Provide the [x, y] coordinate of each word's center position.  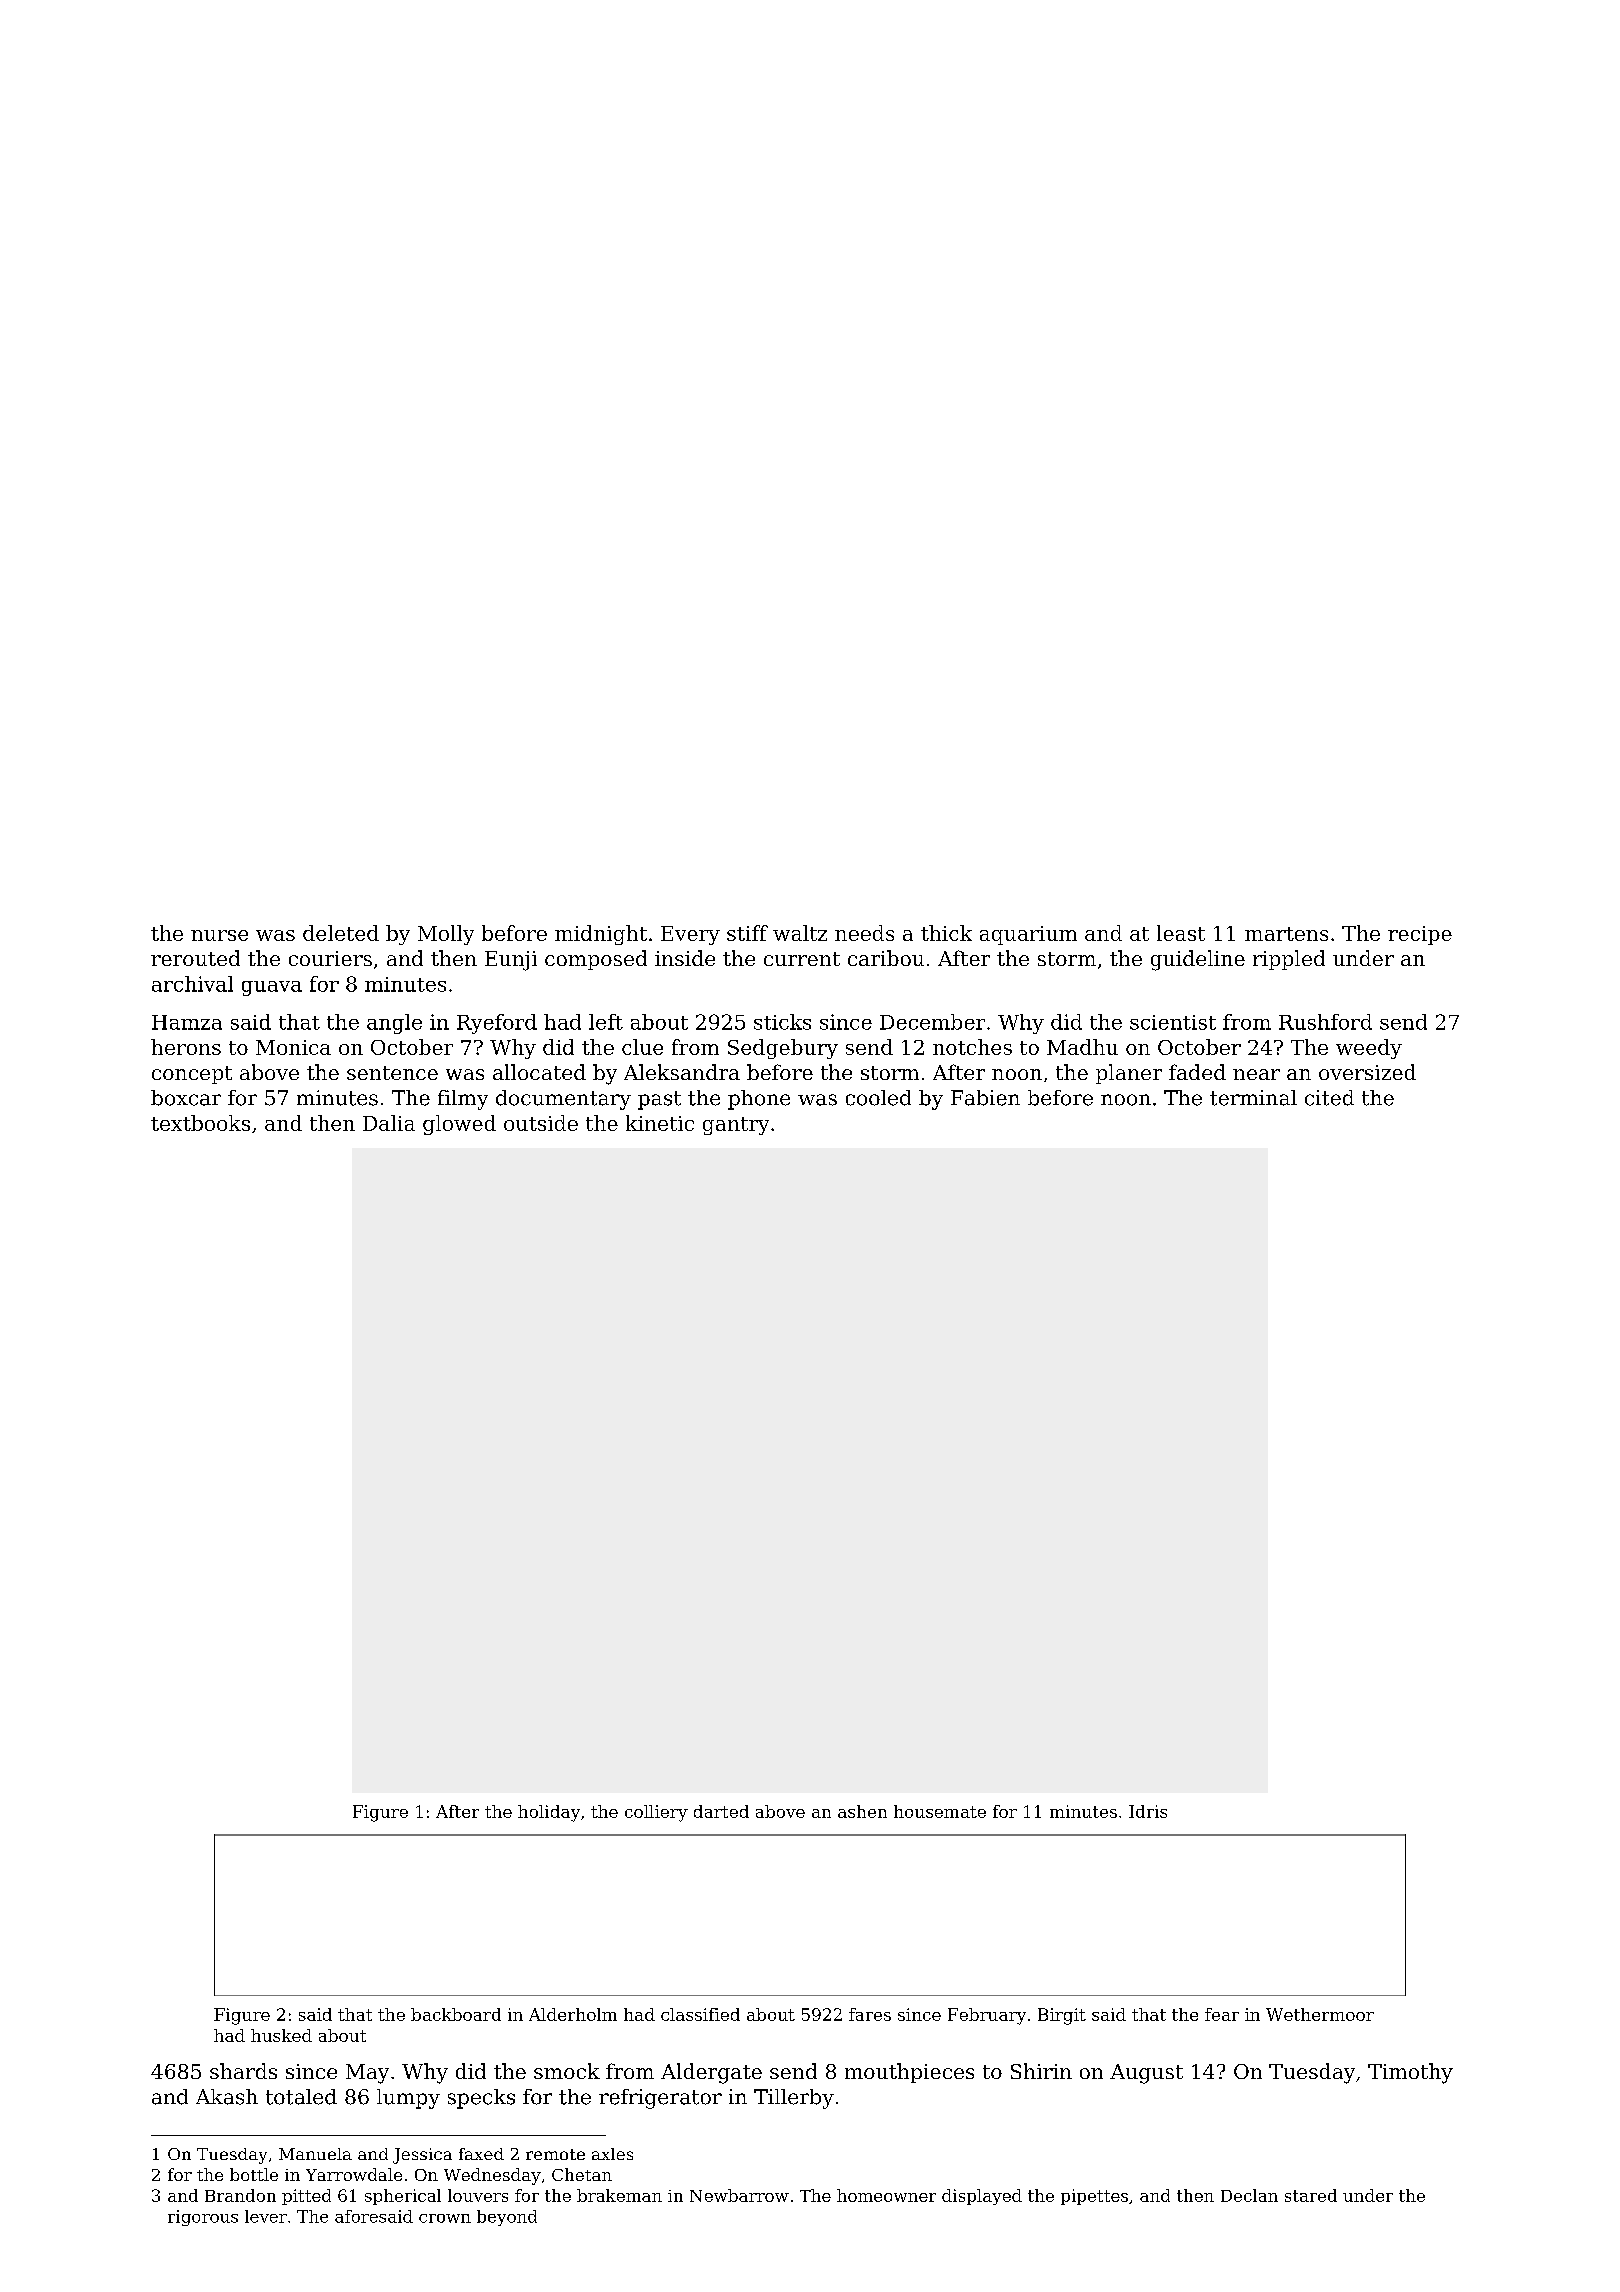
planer [1129, 1074]
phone [759, 1100]
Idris [1148, 1811]
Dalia [389, 1123]
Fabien [985, 1098]
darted [721, 1811]
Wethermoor [1320, 2014]
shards [243, 2071]
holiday [549, 1813]
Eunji [511, 961]
